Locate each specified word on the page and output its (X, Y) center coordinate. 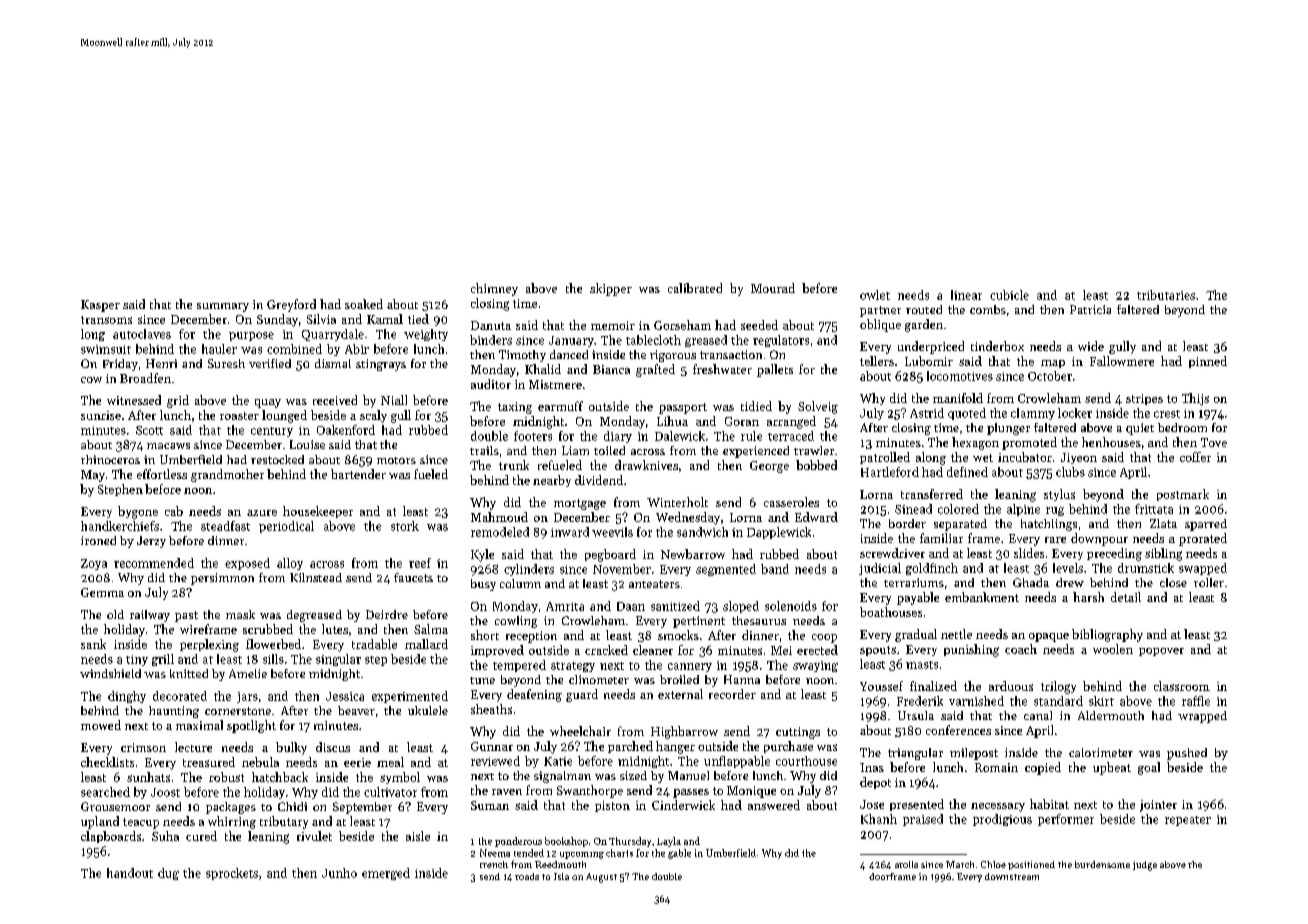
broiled (679, 679)
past (186, 616)
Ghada (1031, 582)
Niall (394, 400)
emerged (386, 874)
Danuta (491, 325)
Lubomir (929, 361)
